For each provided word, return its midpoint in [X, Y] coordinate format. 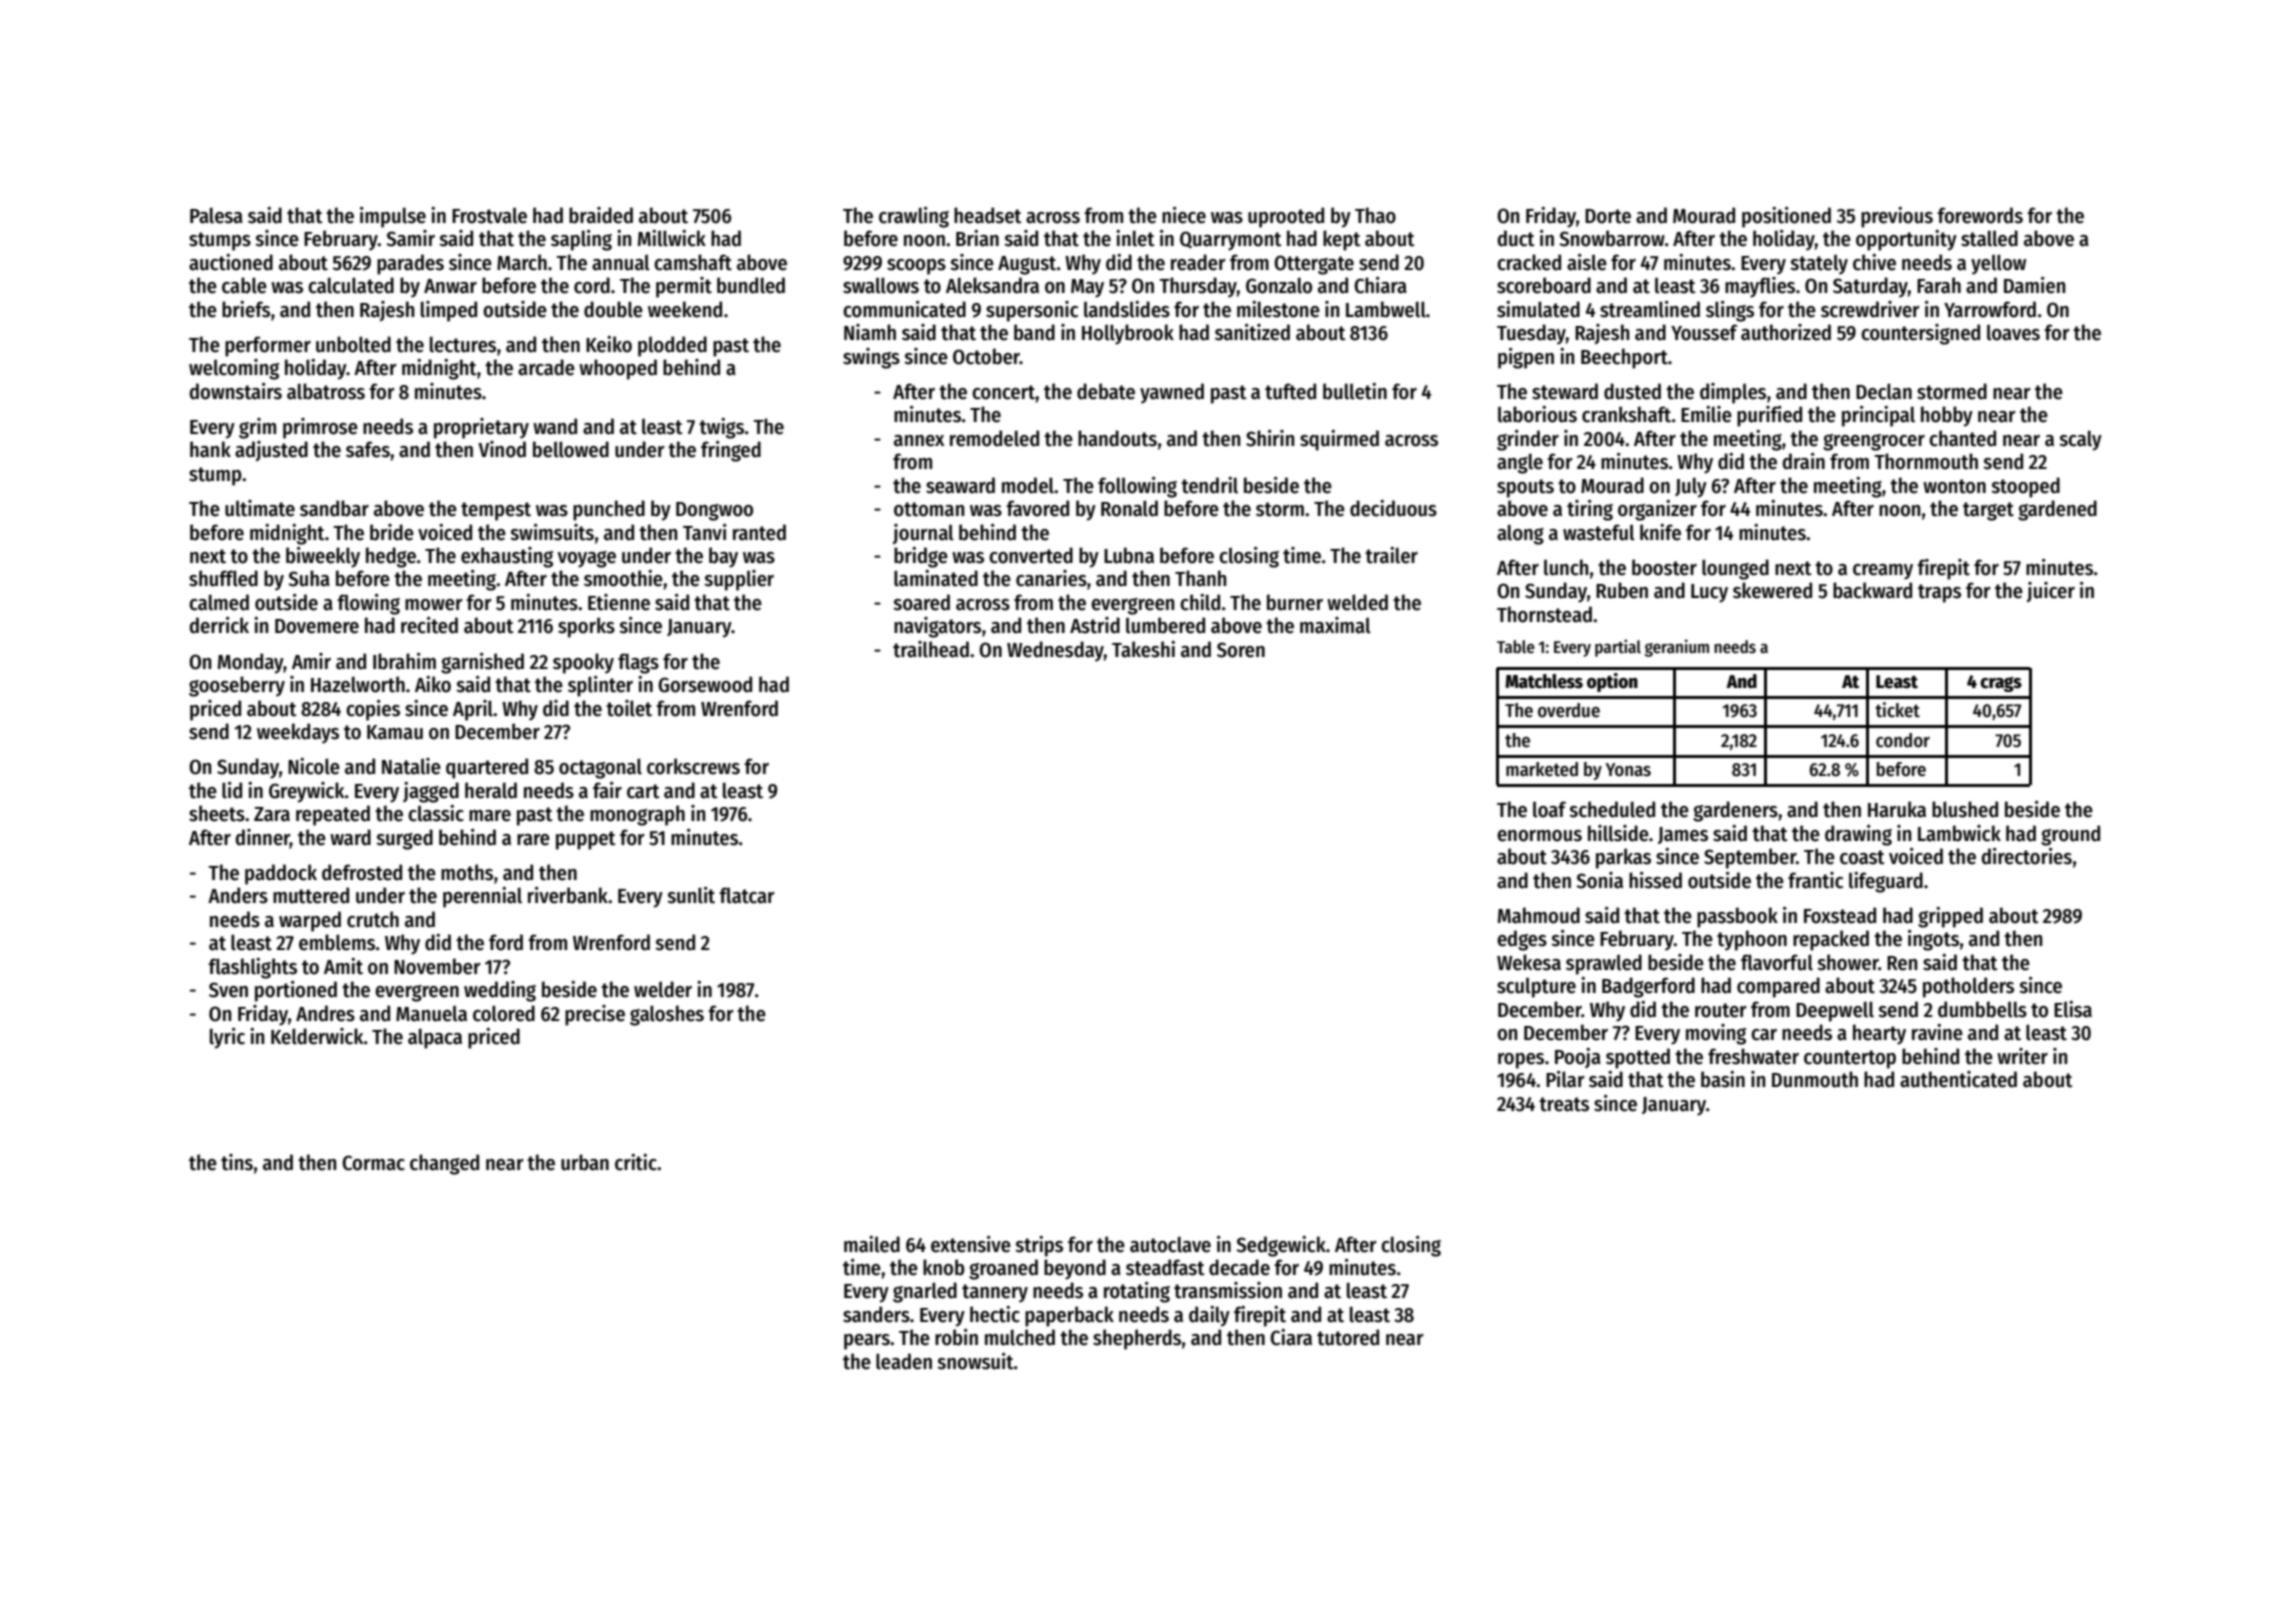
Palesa [216, 215]
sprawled [1604, 964]
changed [444, 1164]
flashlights [252, 968]
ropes [1521, 1061]
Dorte [1608, 216]
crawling [914, 217]
